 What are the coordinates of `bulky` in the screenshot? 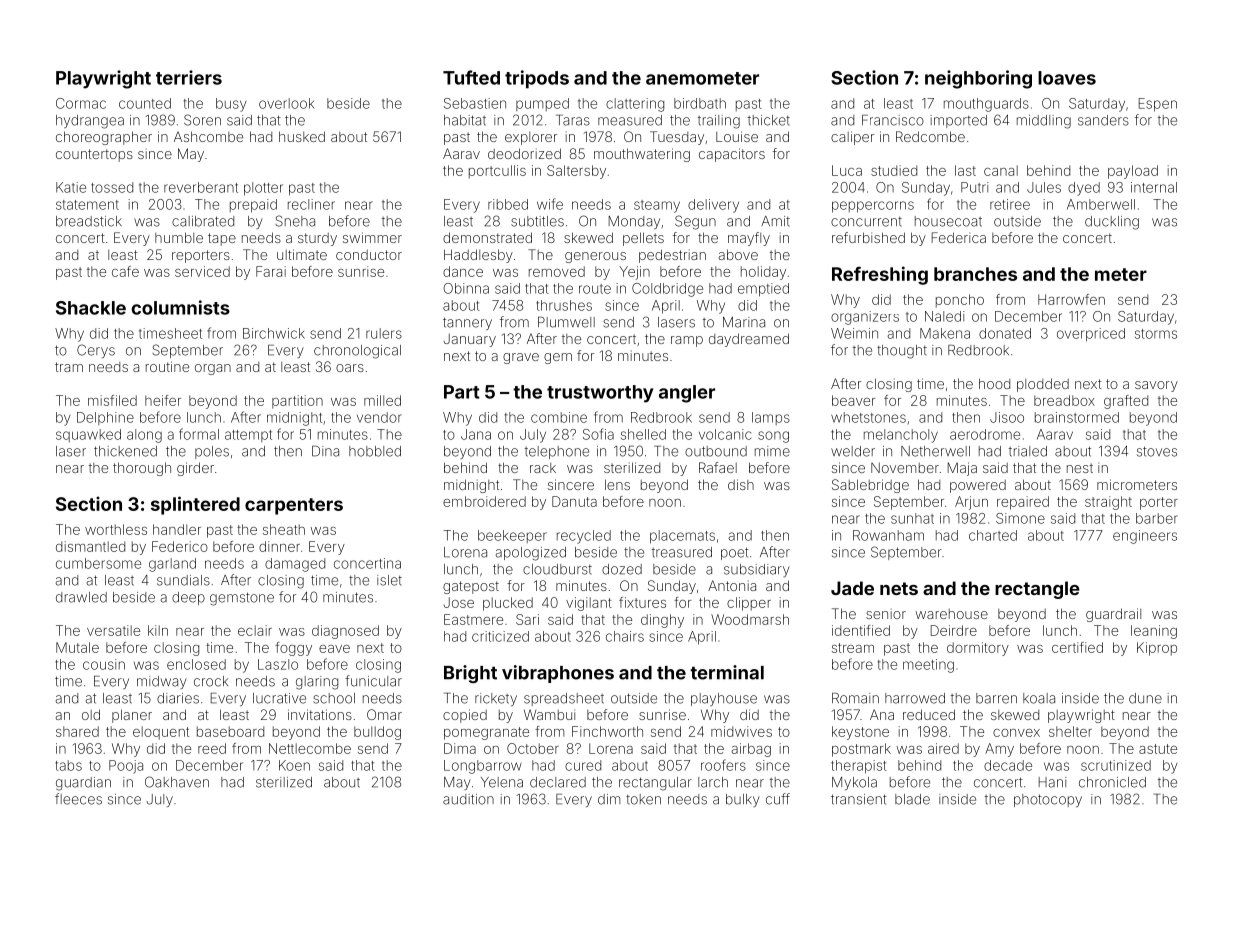 It's located at (743, 800).
